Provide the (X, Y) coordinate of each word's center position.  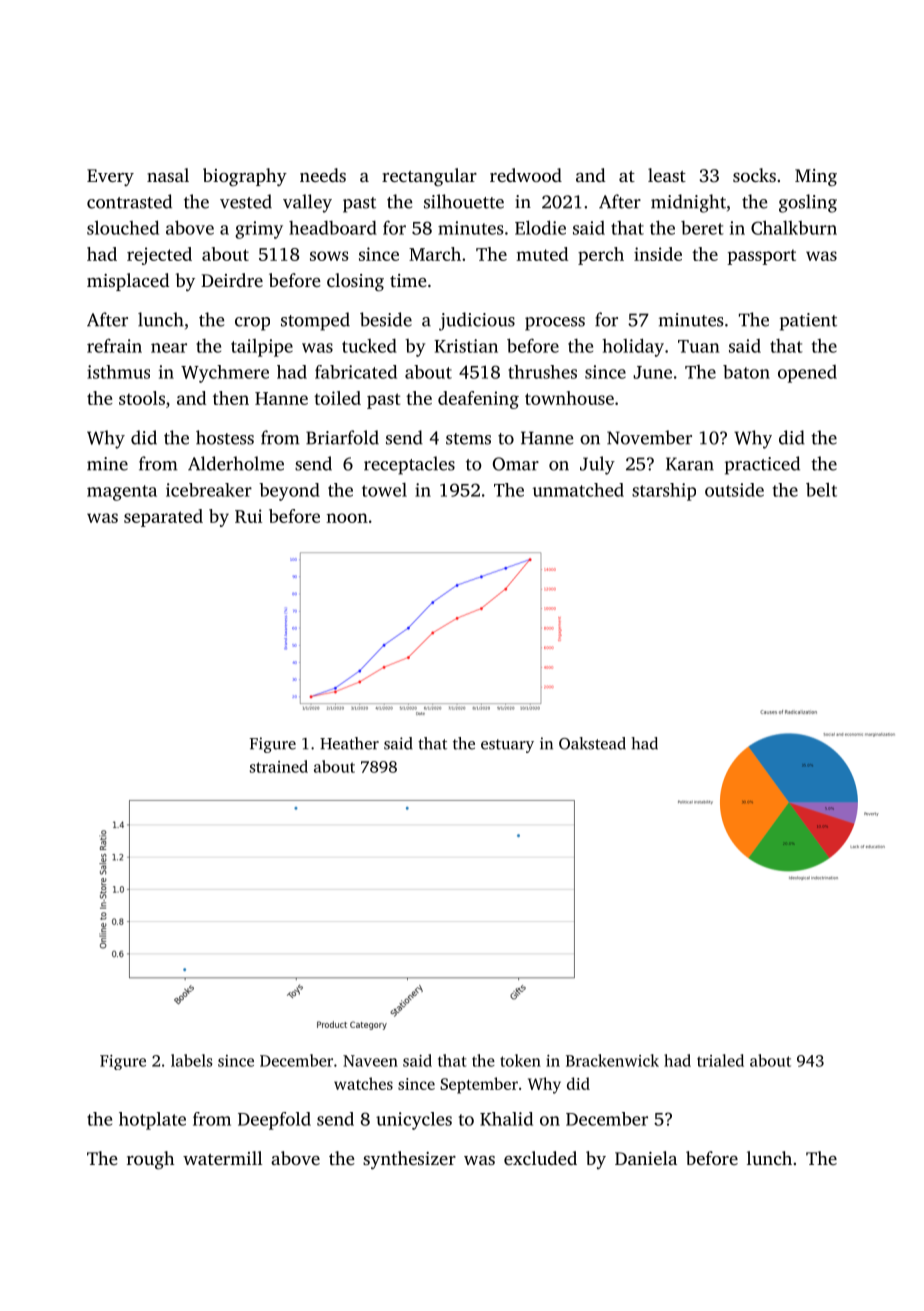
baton (746, 372)
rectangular (429, 177)
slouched (123, 227)
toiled (337, 398)
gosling (808, 203)
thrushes (542, 372)
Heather (349, 743)
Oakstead (592, 743)
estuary (507, 746)
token (520, 1060)
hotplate (152, 1121)
